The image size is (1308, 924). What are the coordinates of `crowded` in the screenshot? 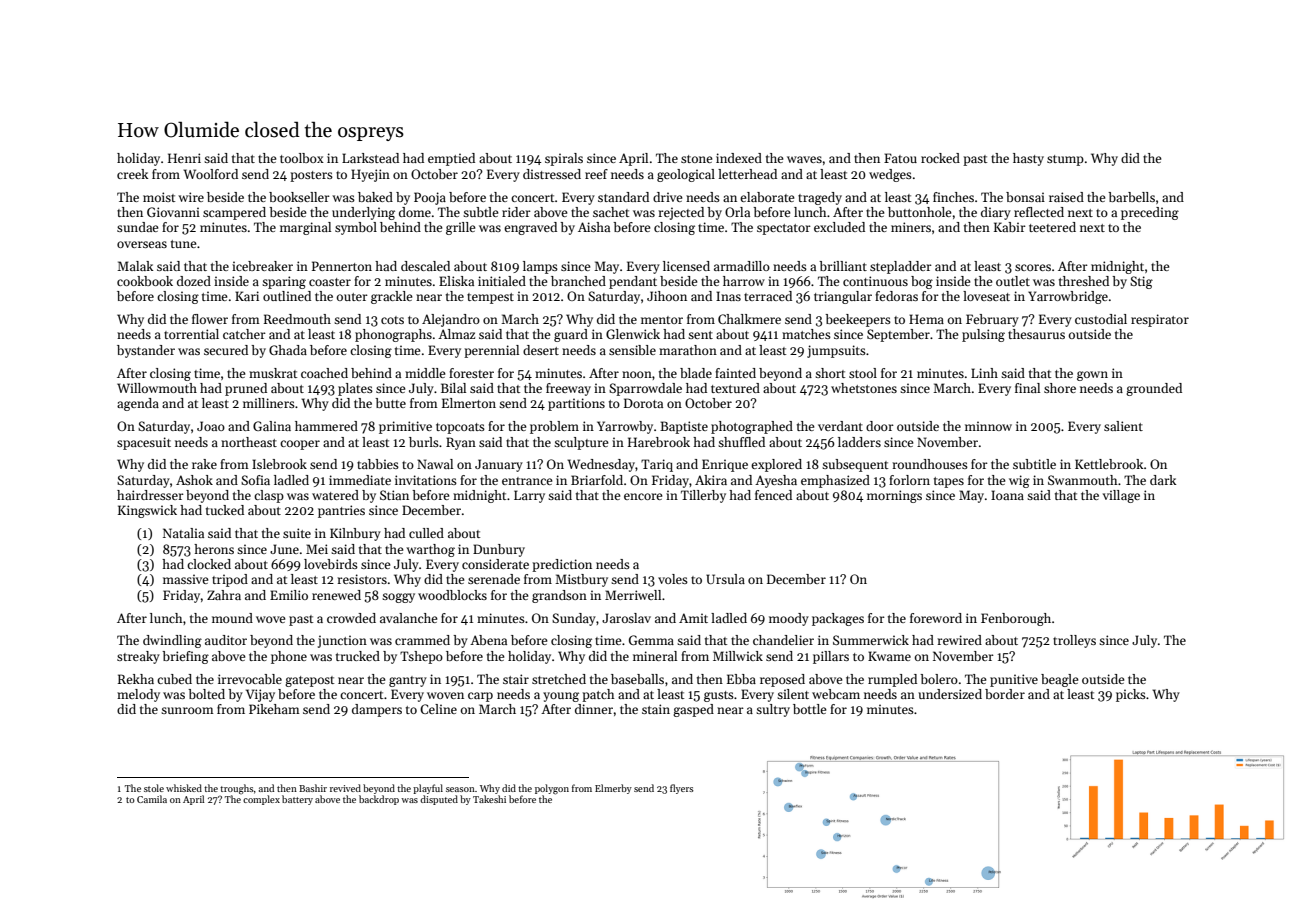 It's located at (351, 618).
